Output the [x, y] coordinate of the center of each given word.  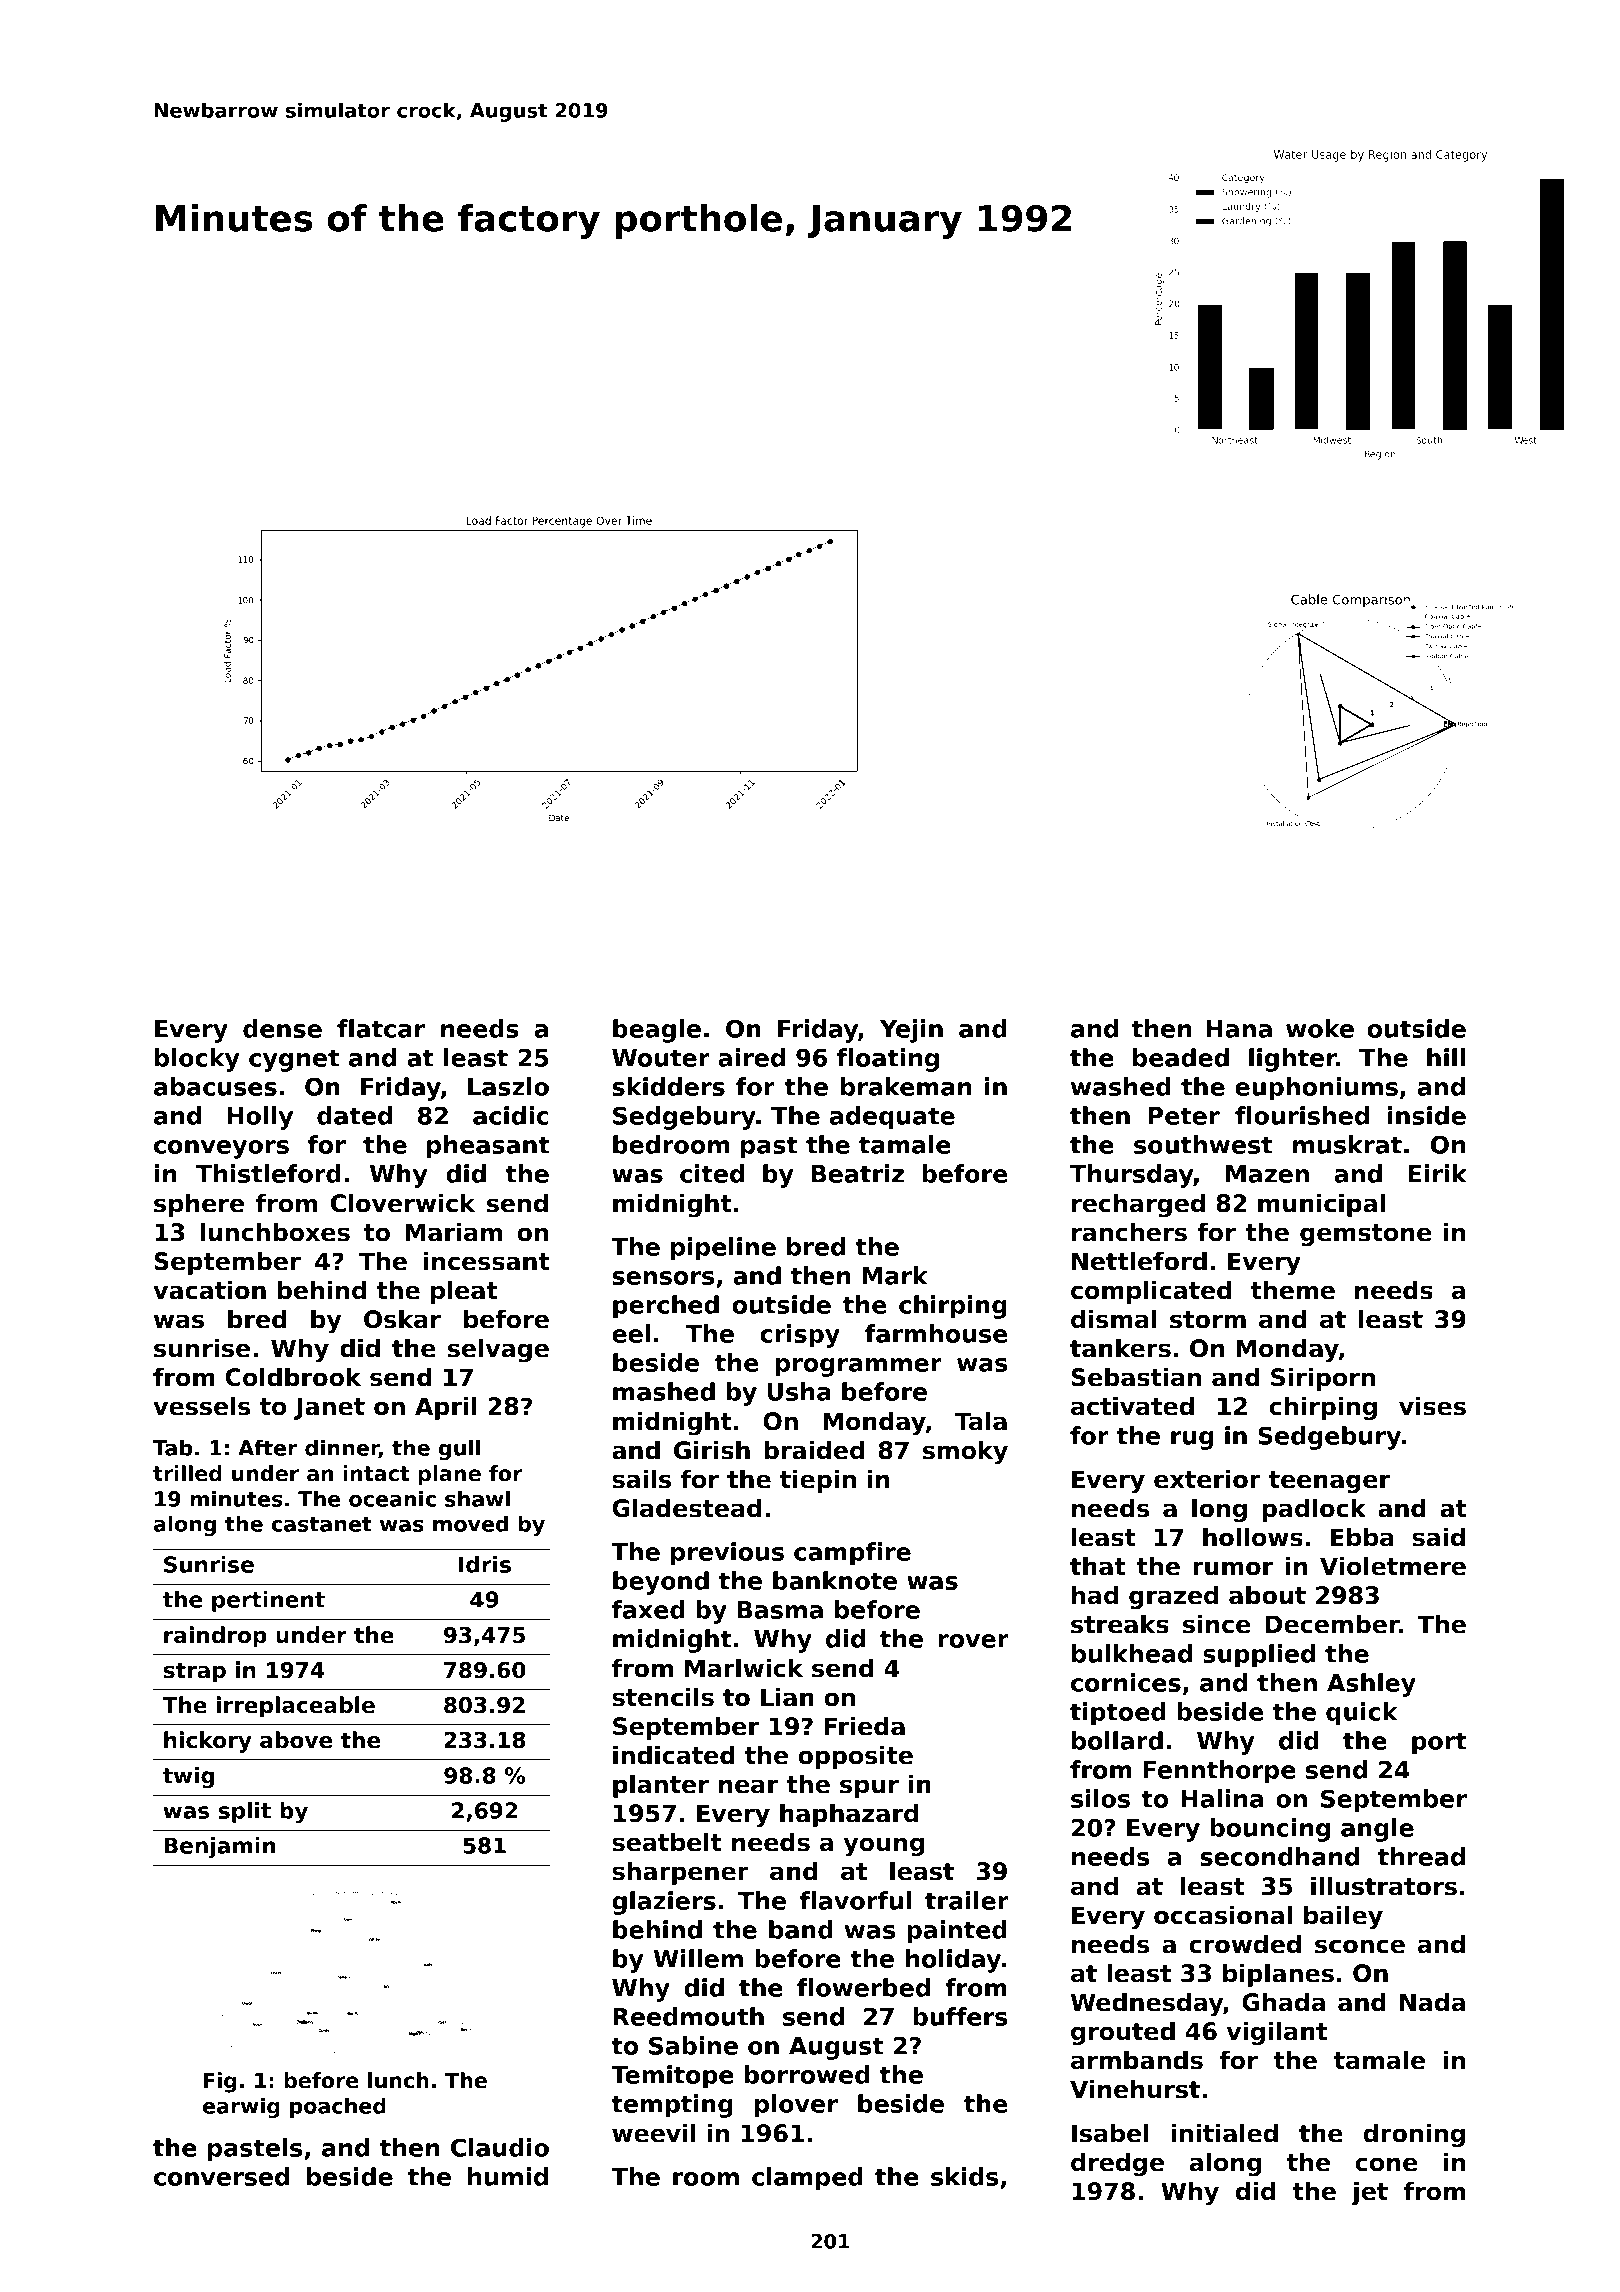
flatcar [381, 1028]
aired [751, 1057]
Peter [1184, 1116]
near [748, 1786]
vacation [209, 1290]
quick [1362, 1714]
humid [508, 2176]
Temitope [672, 2077]
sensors [663, 1278]
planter [661, 1786]
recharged [1138, 1205]
